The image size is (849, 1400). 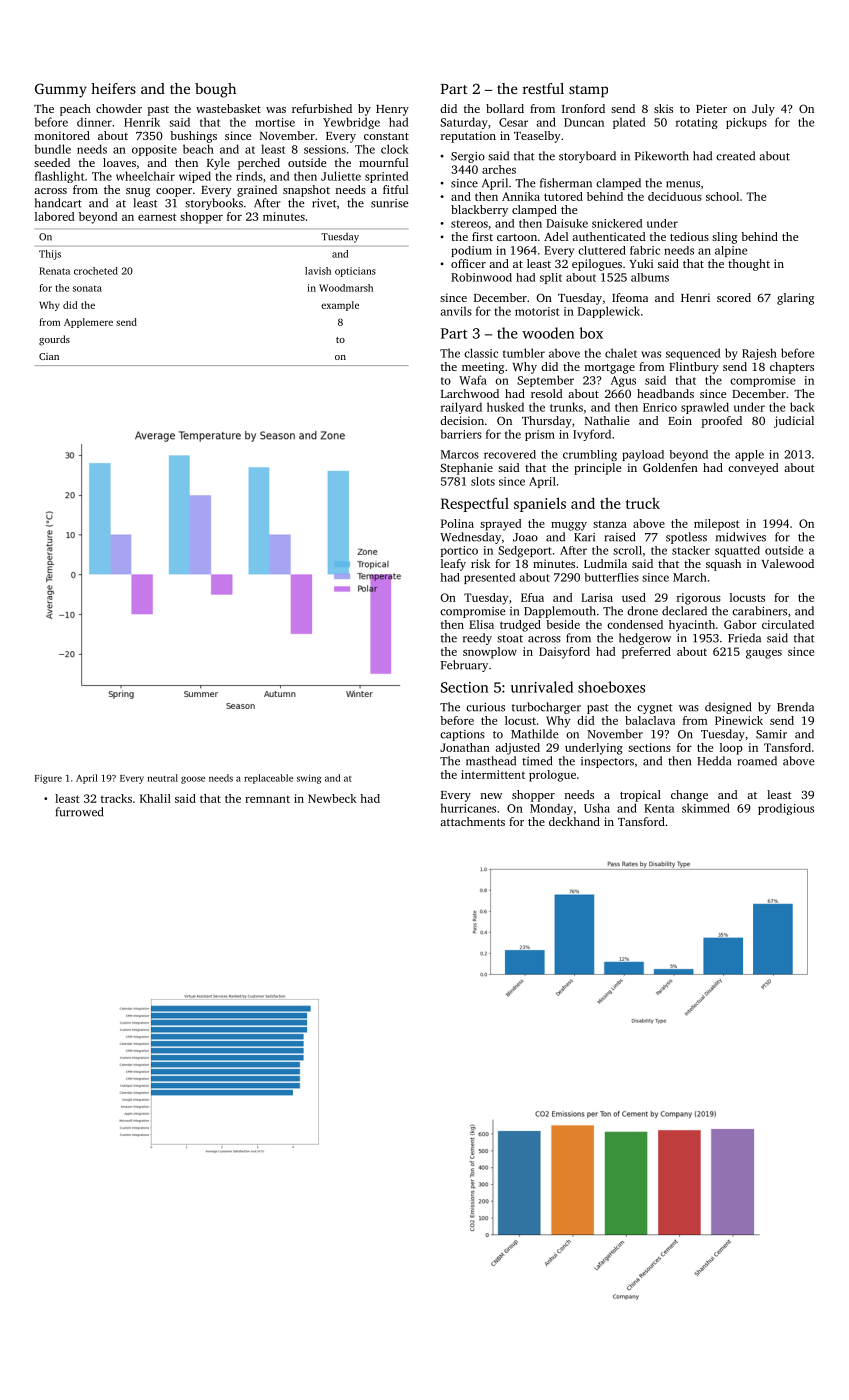 I want to click on Pieter, so click(x=711, y=108).
